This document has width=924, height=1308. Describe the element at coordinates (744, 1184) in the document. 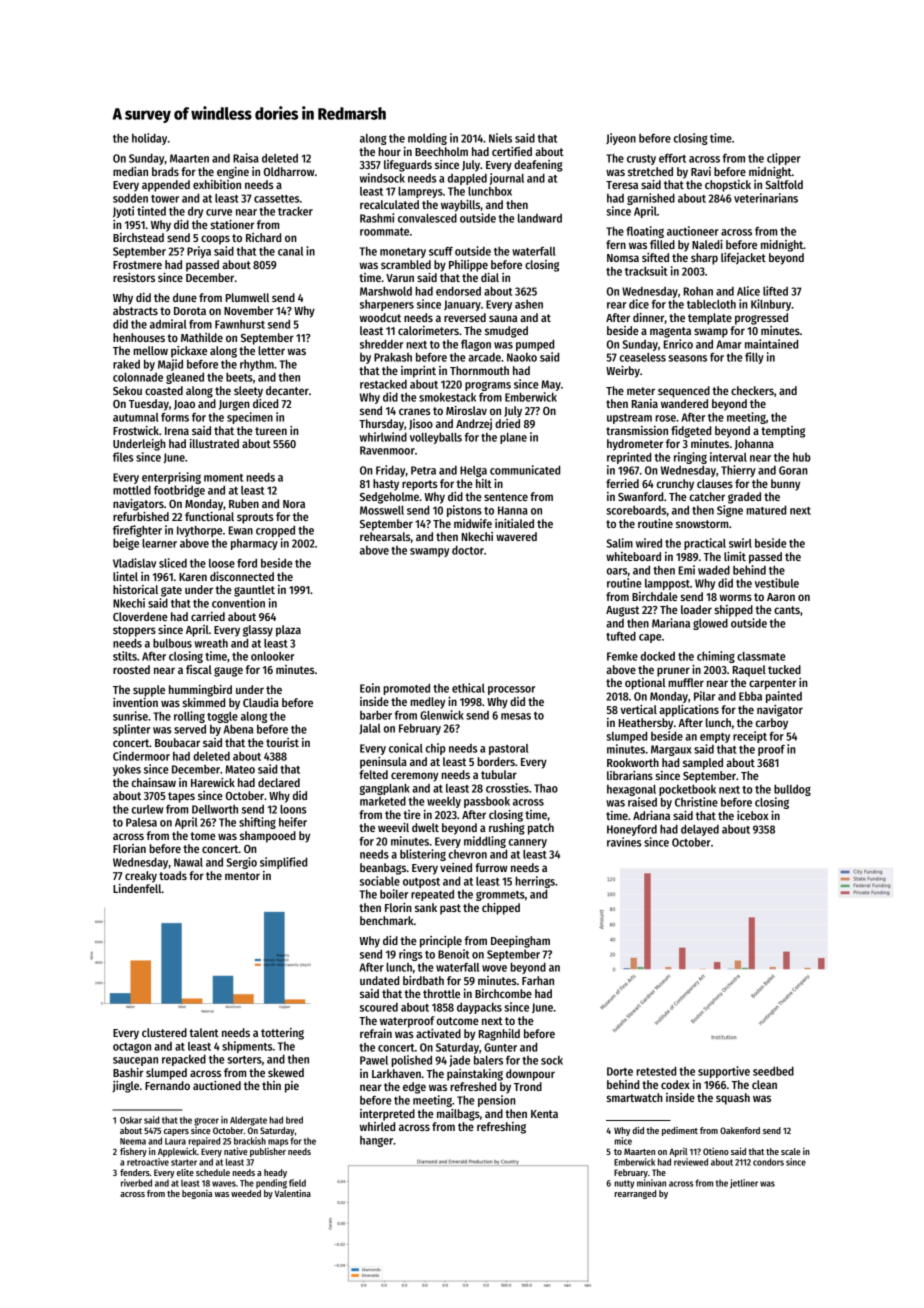

I see `jetliner` at that location.
